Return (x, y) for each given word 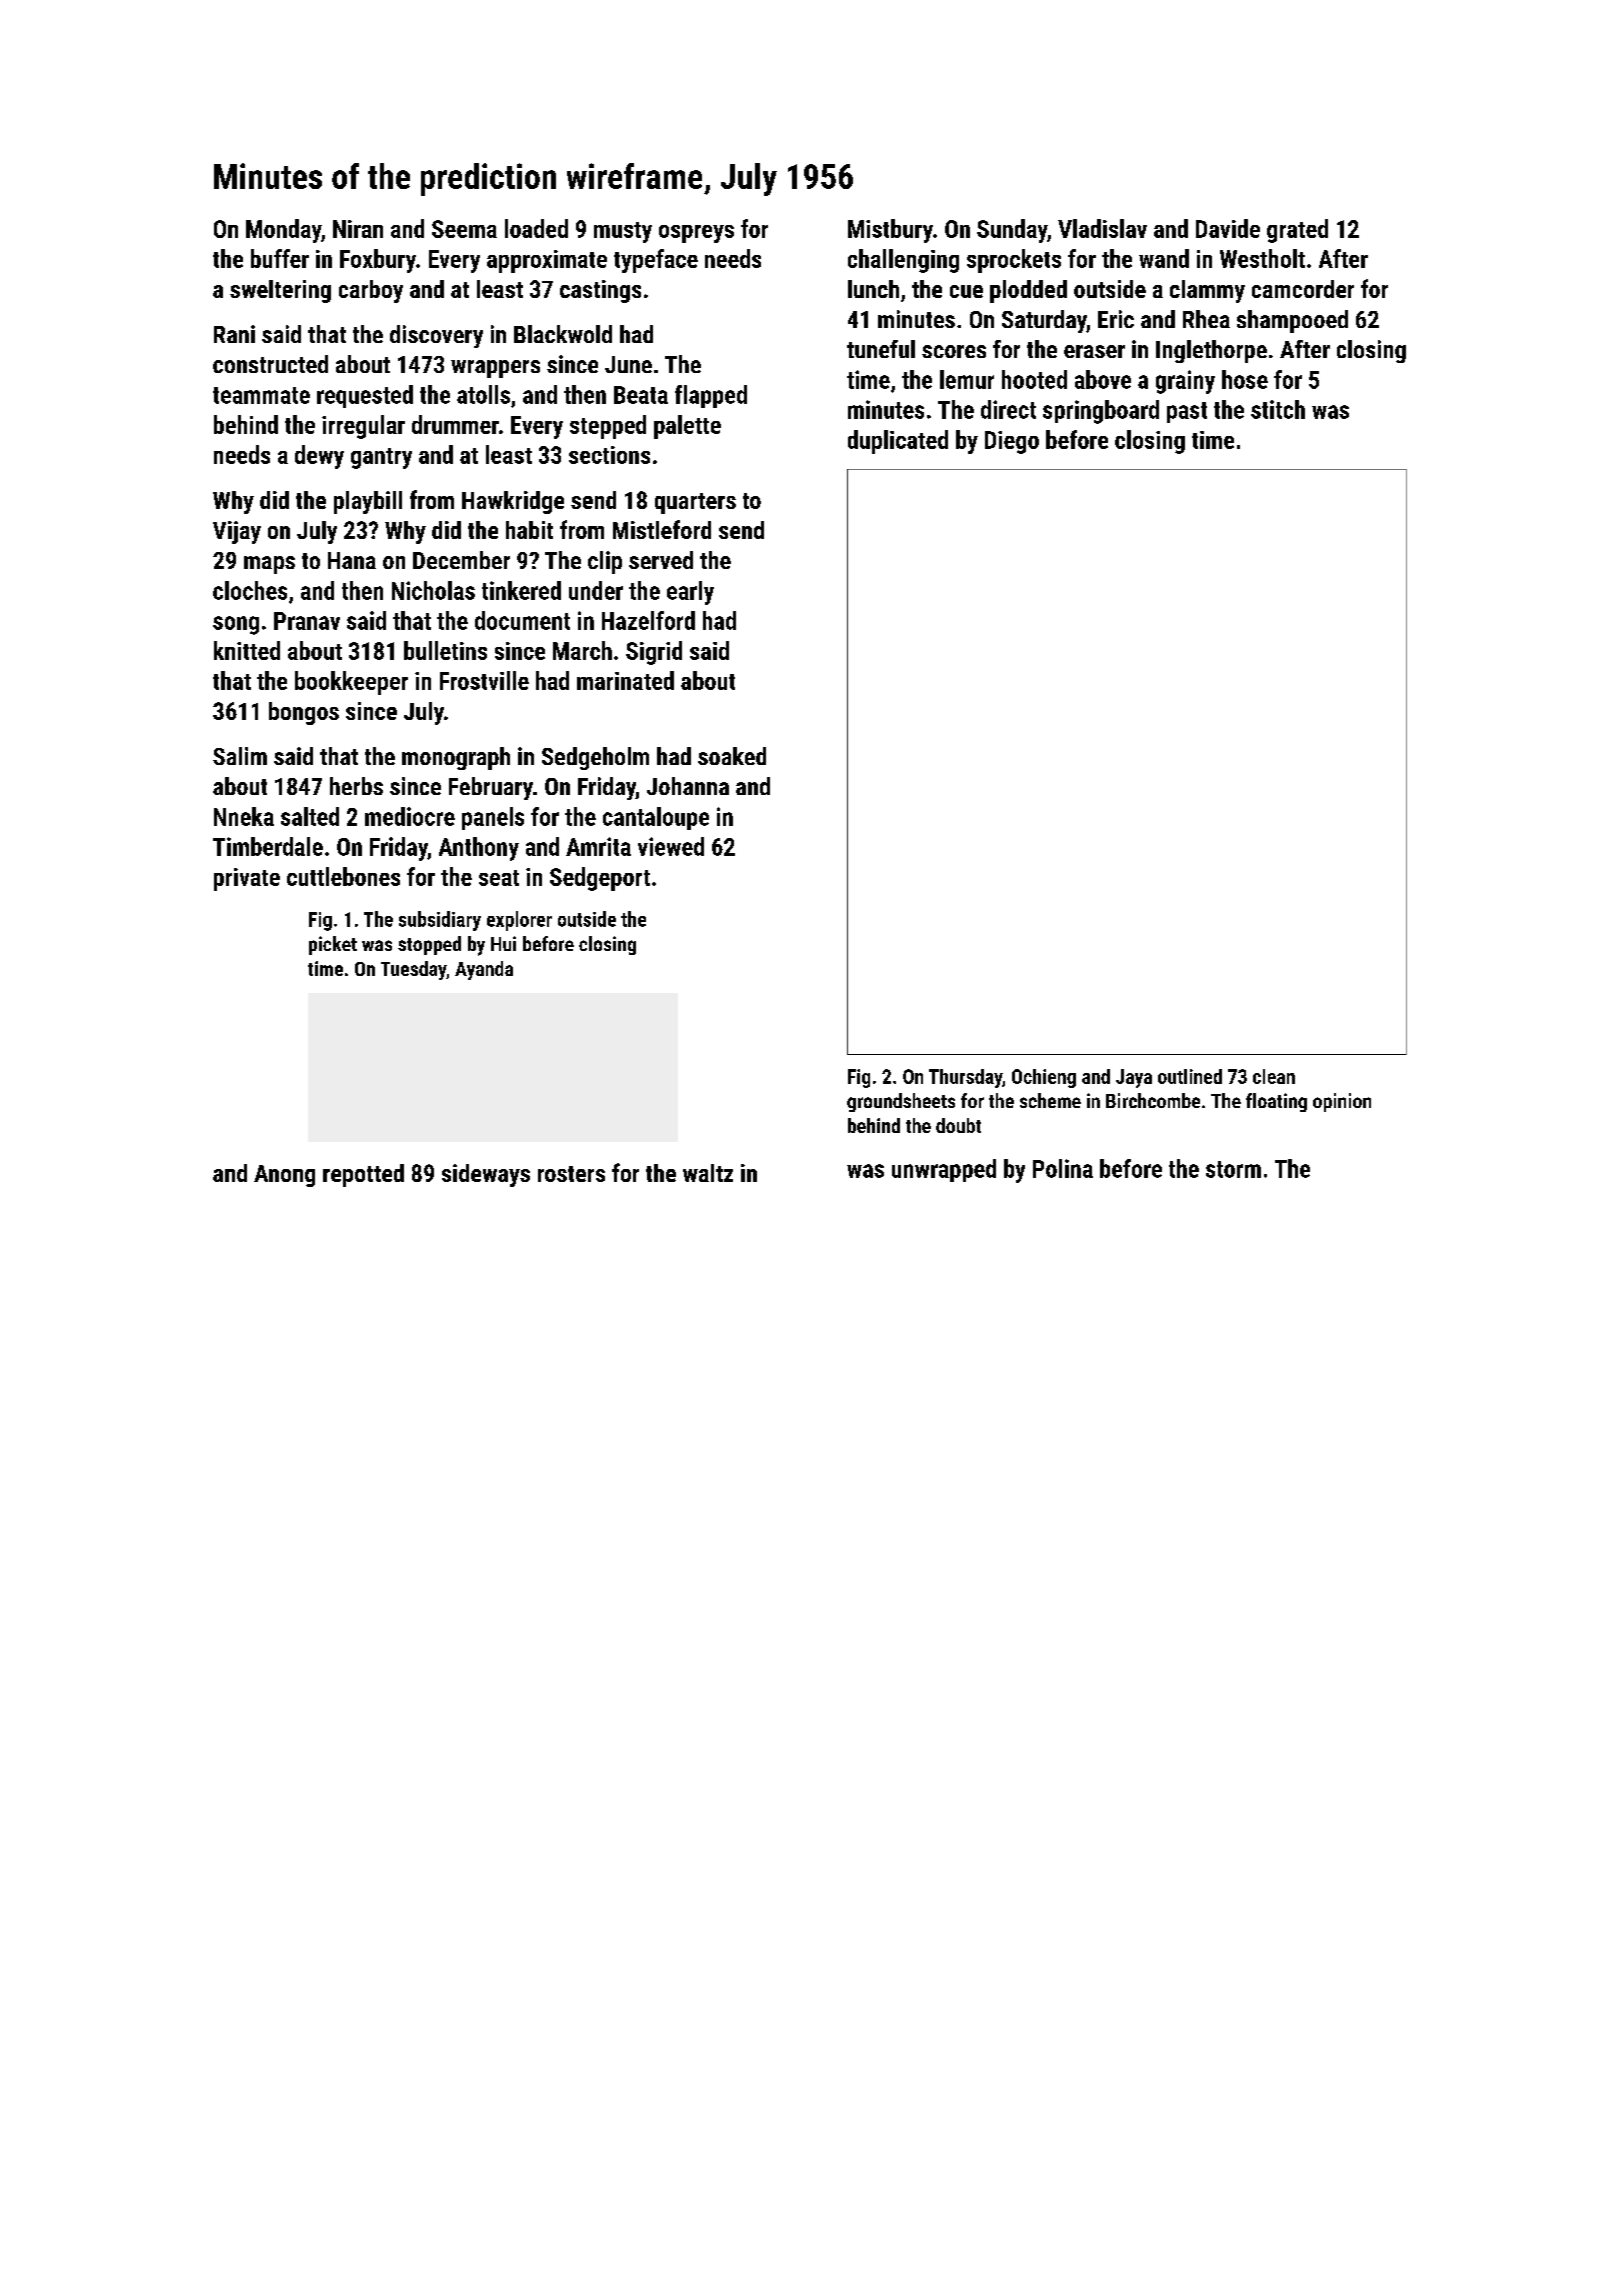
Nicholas (433, 590)
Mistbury (890, 231)
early (690, 593)
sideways (486, 1175)
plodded (1028, 291)
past (1187, 412)
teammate (261, 395)
